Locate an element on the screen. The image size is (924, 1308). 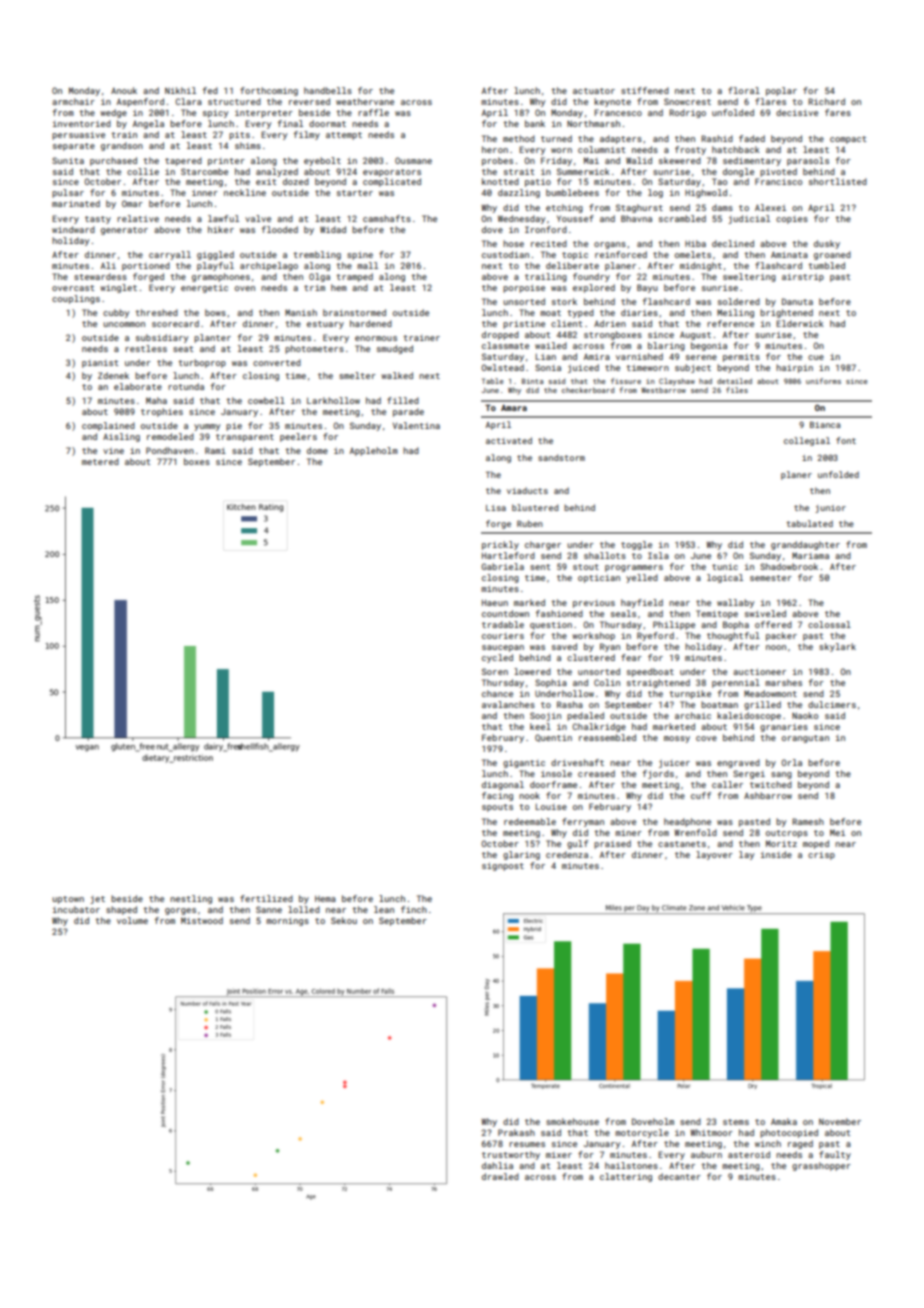
jet is located at coordinates (97, 900).
